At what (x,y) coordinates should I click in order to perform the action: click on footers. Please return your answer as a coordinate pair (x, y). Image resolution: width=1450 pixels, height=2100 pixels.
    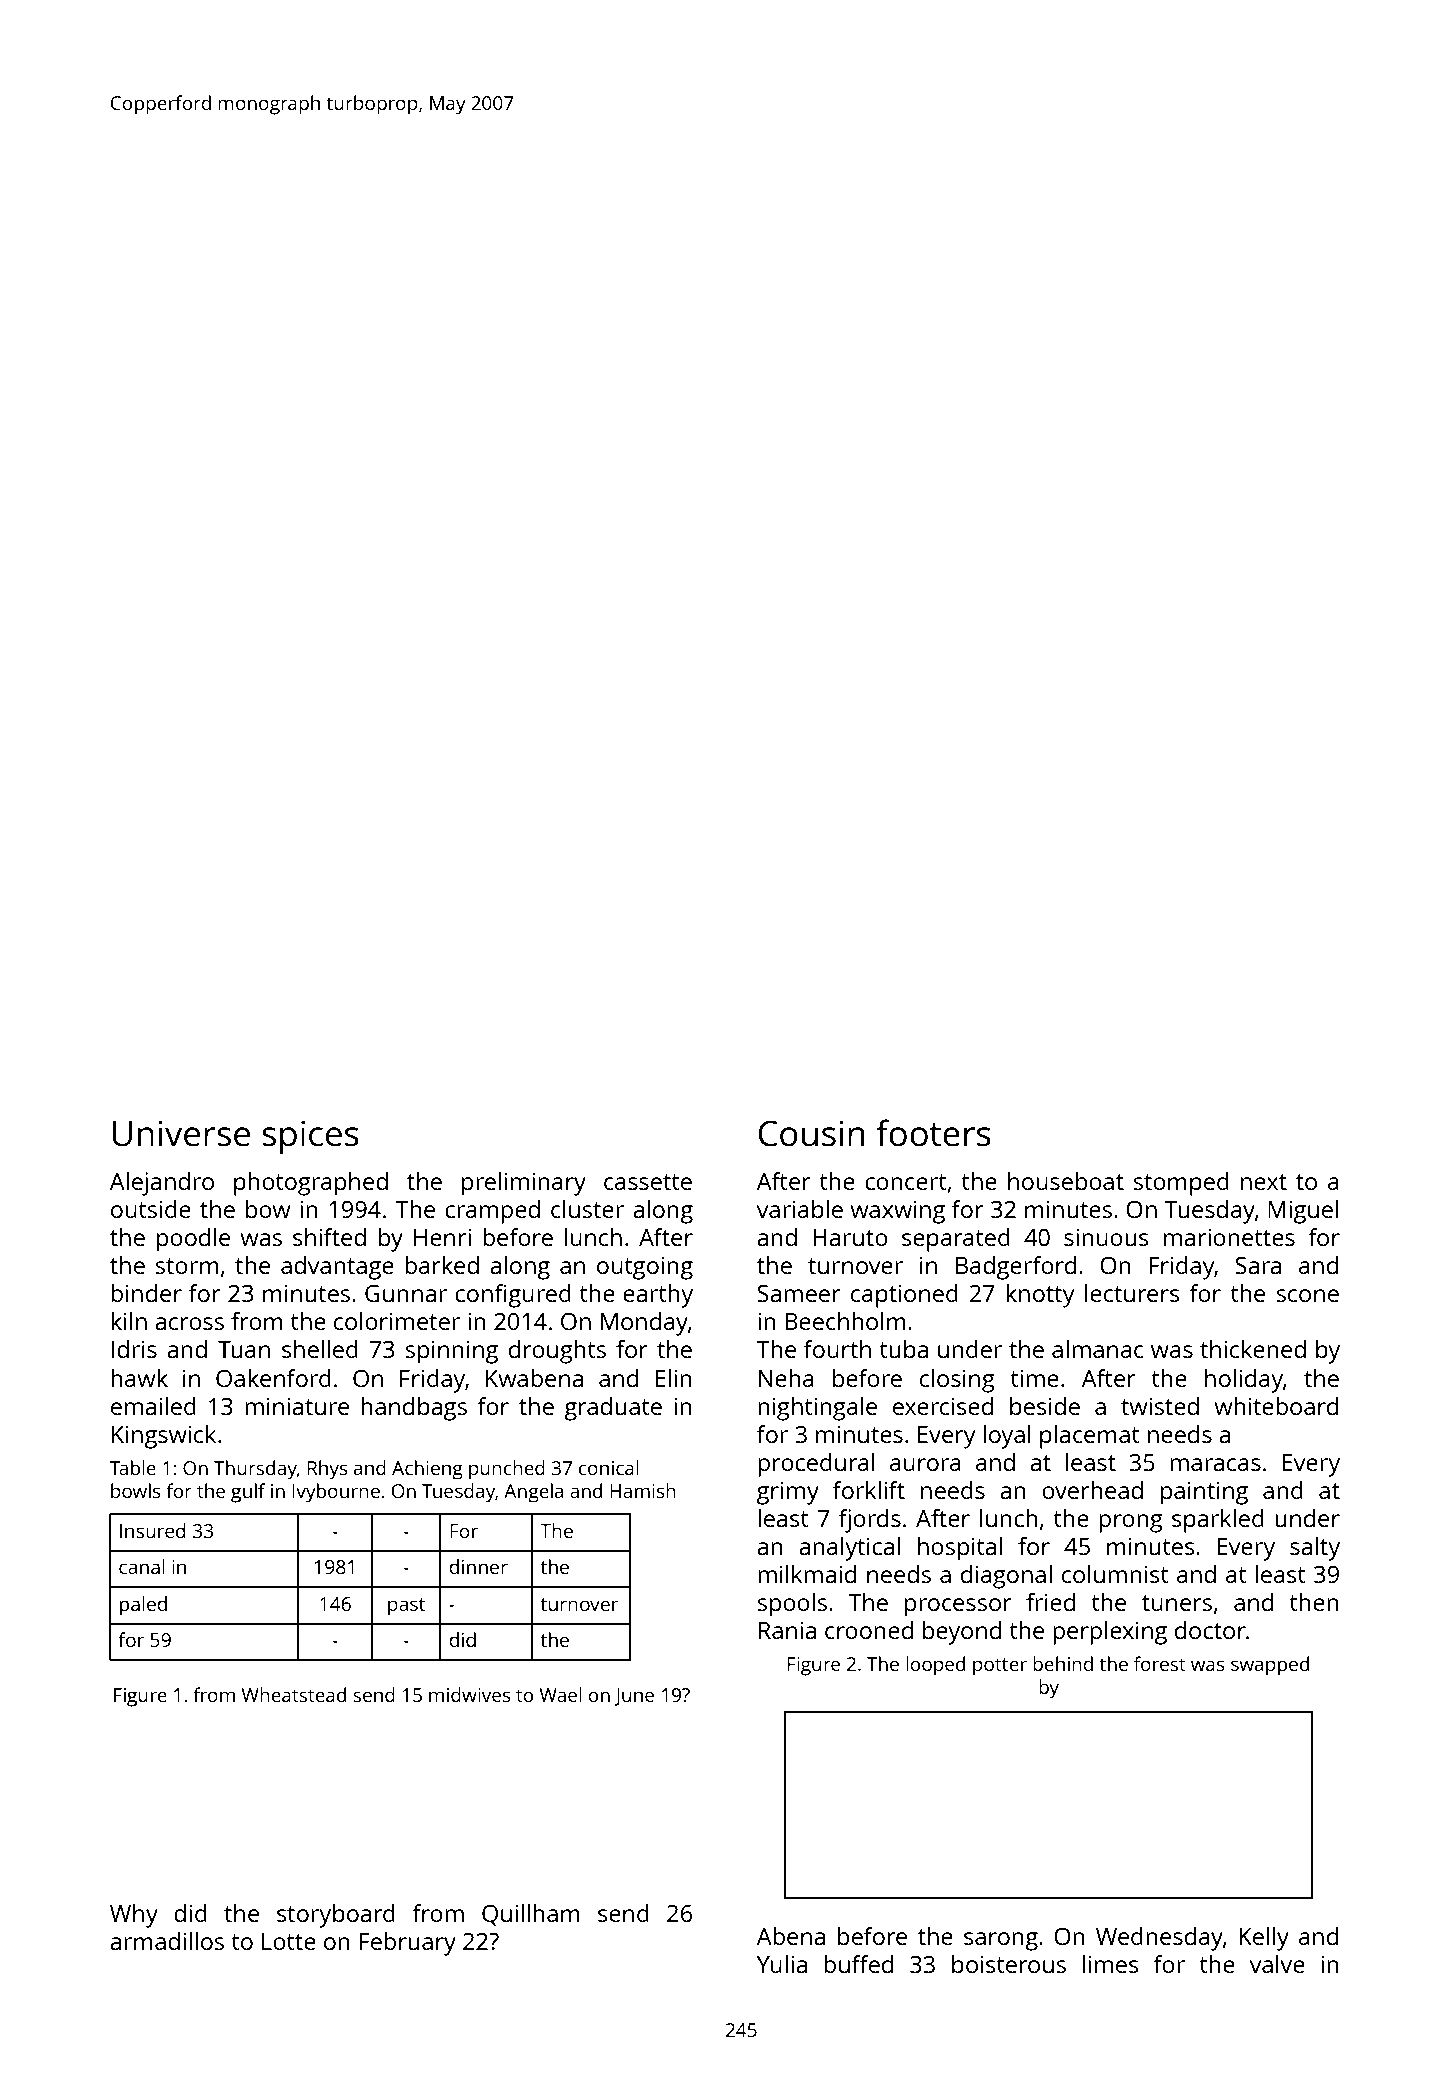
    Looking at the image, I should click on (933, 1133).
